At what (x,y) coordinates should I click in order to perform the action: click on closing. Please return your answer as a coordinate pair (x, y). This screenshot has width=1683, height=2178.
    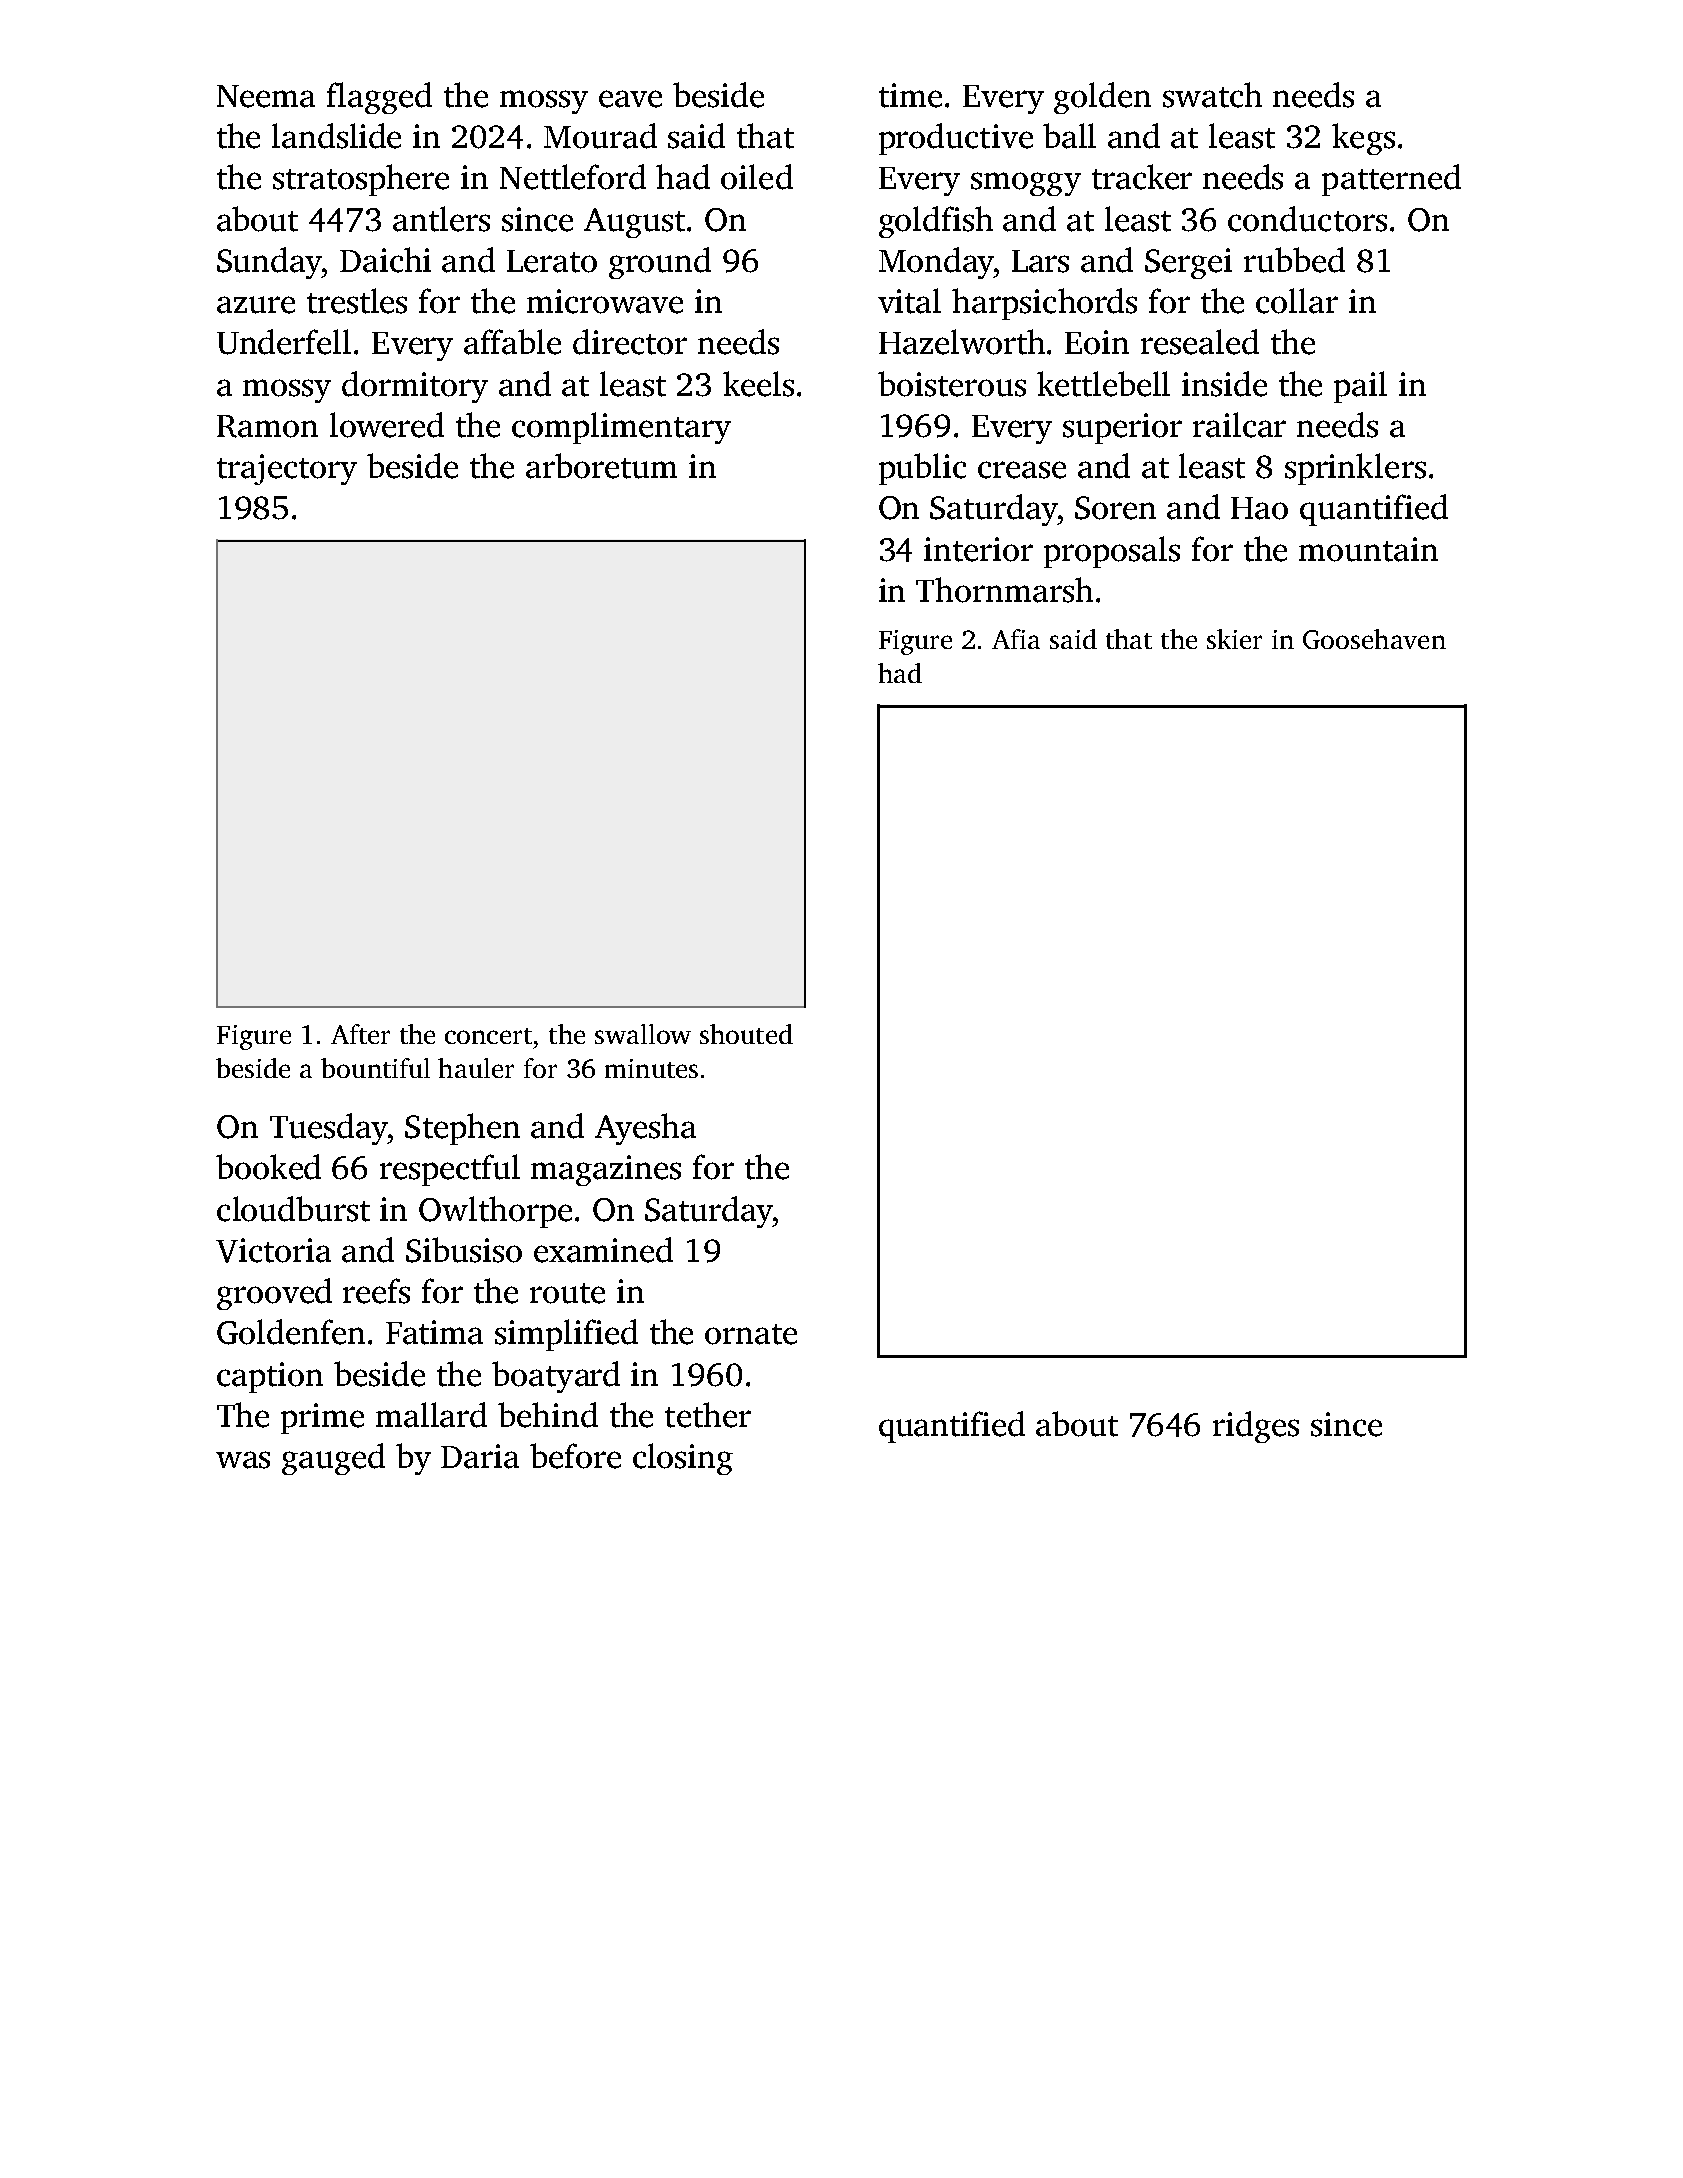
    Looking at the image, I should click on (683, 1459).
